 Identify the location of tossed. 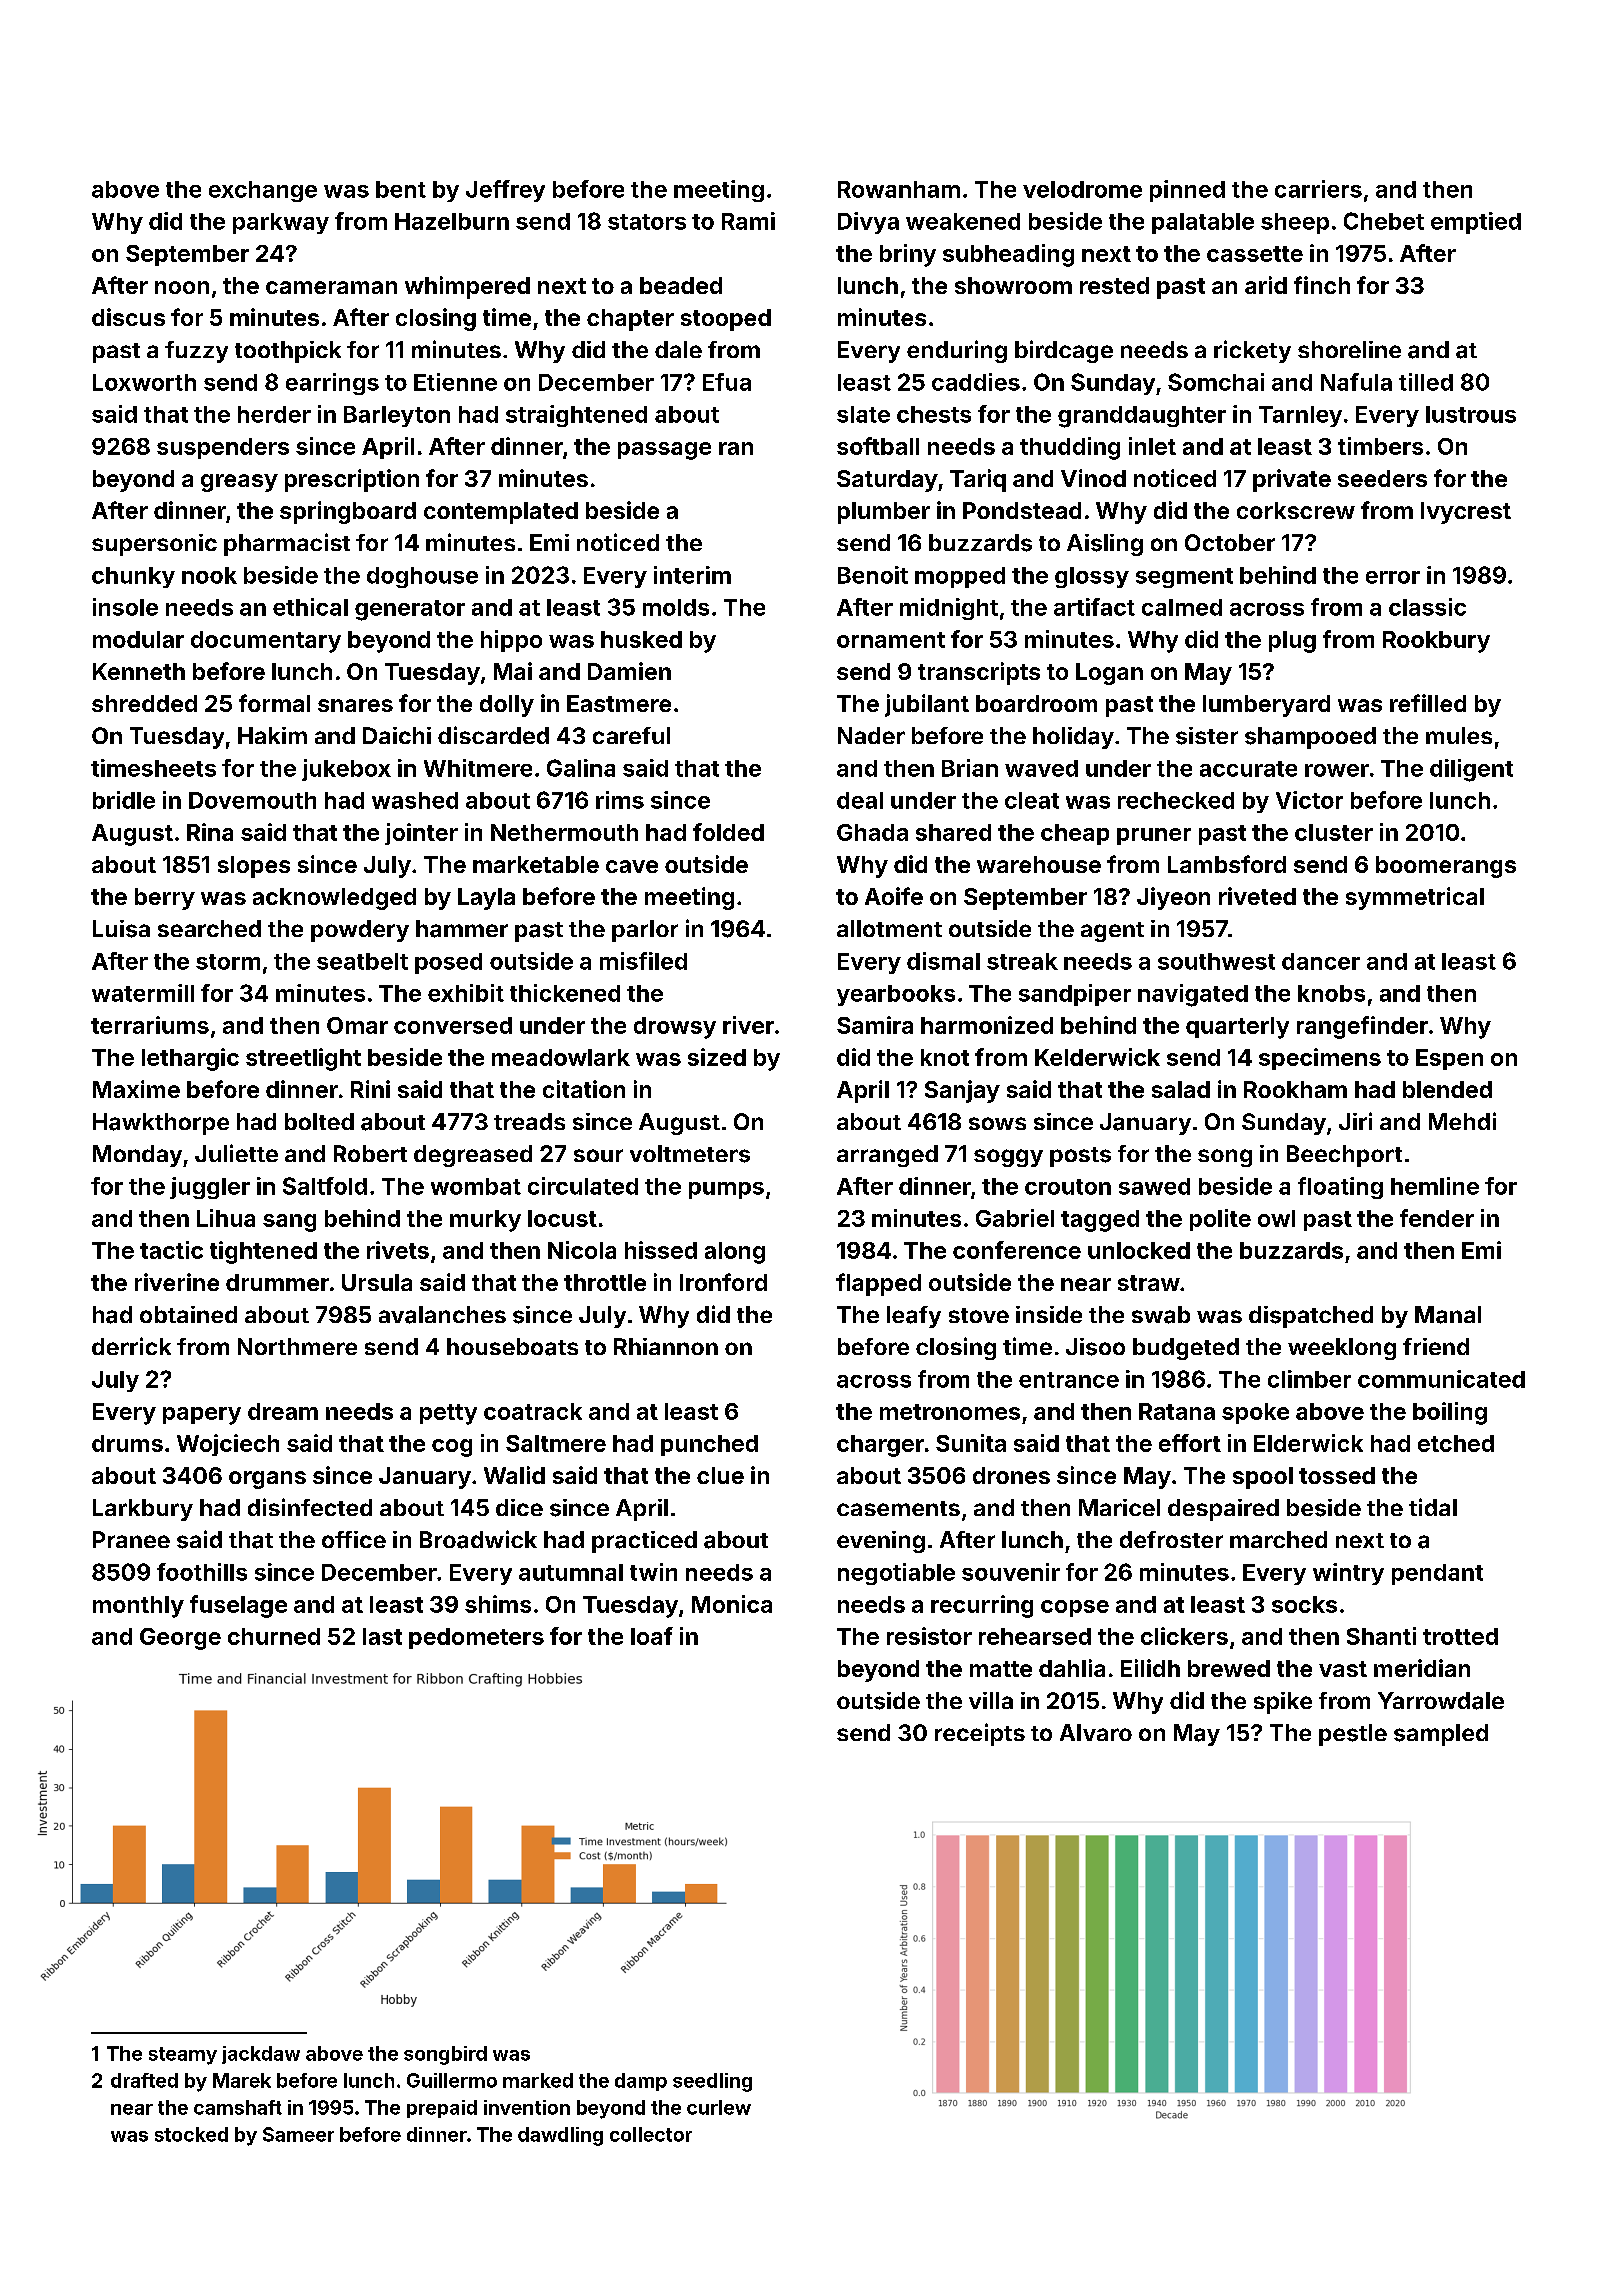
(1337, 1475).
